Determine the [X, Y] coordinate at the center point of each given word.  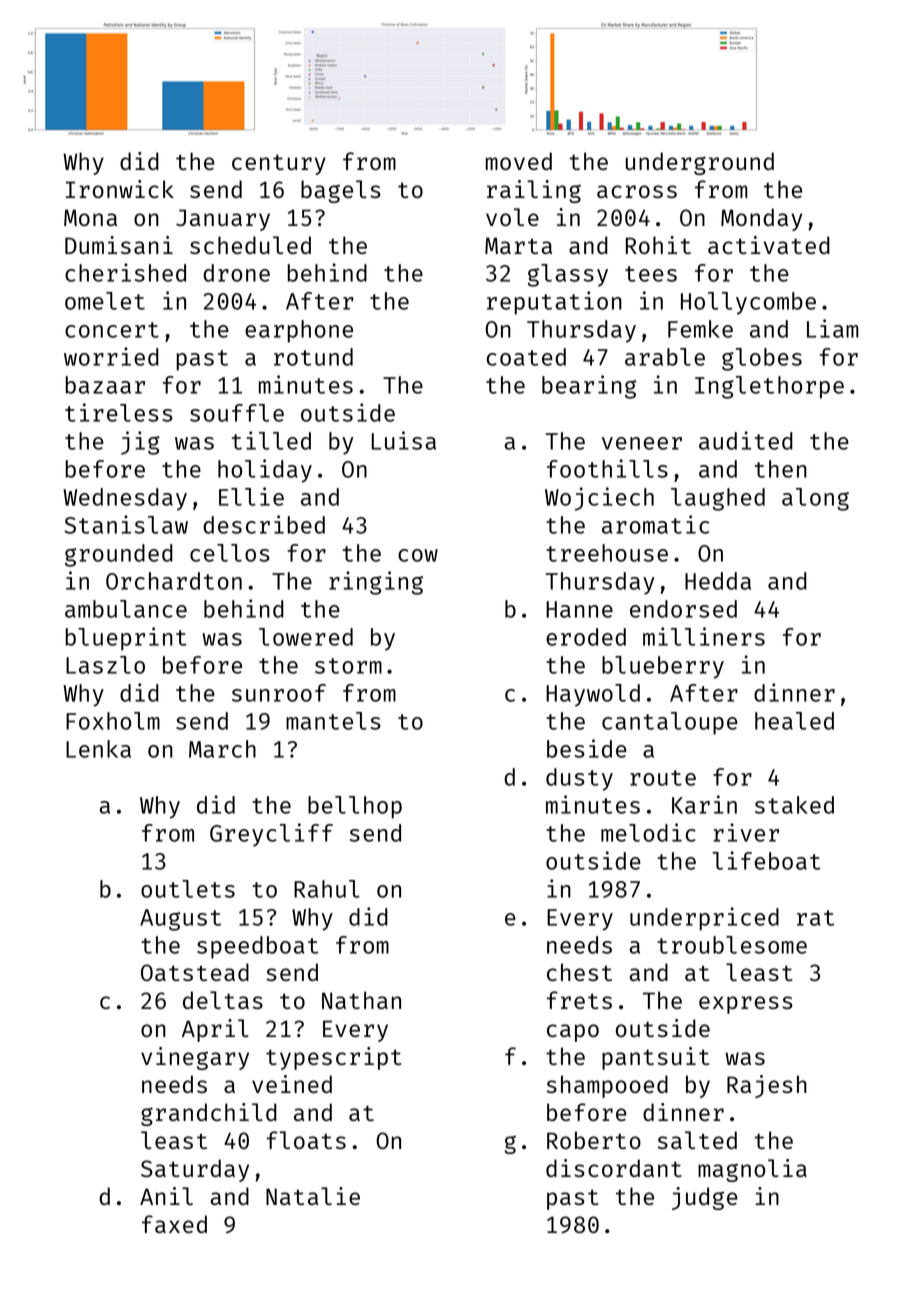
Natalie [313, 1196]
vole [512, 217]
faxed [174, 1224]
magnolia [752, 1170]
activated [769, 245]
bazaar [105, 385]
